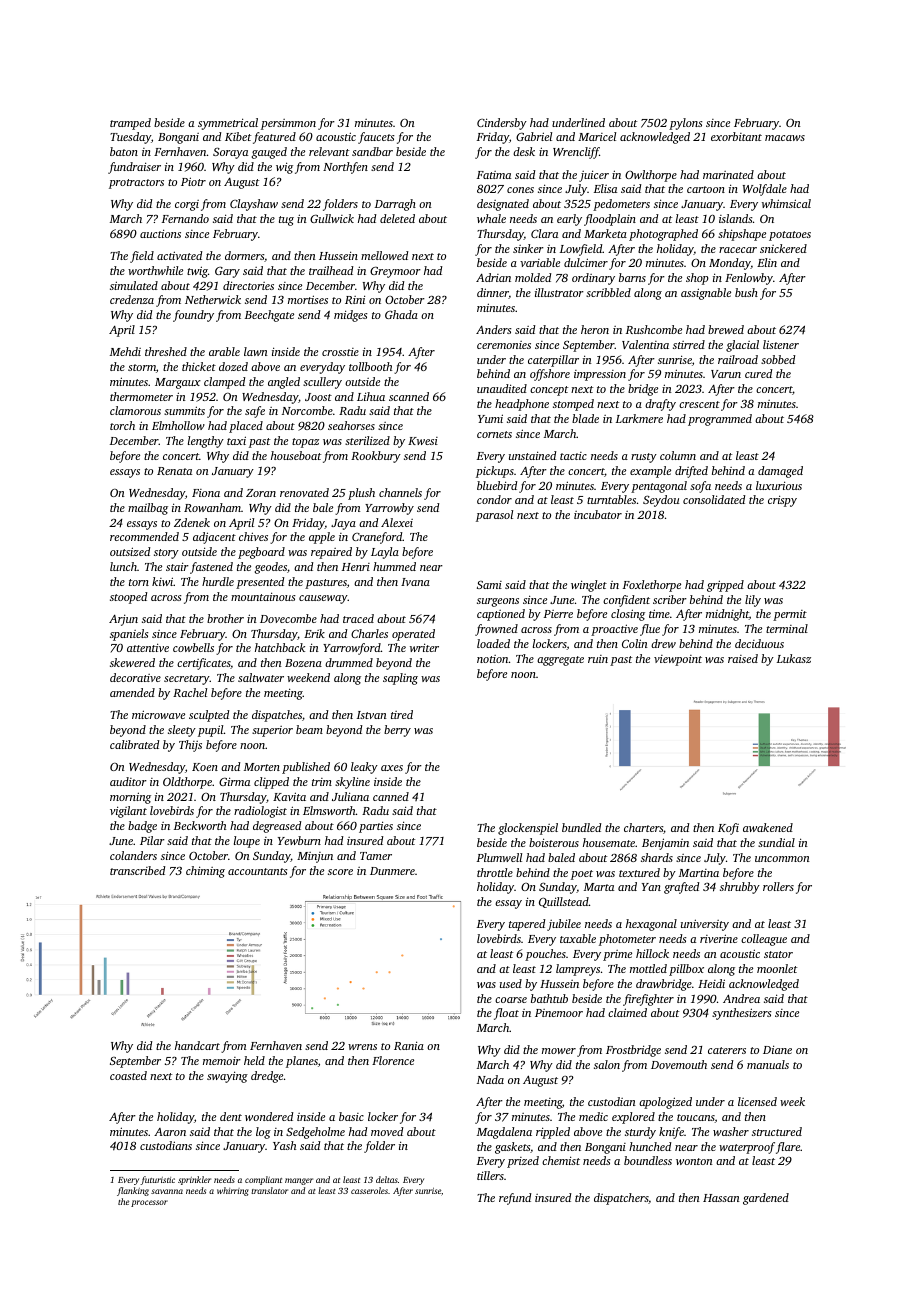  I want to click on handcart, so click(197, 1045).
